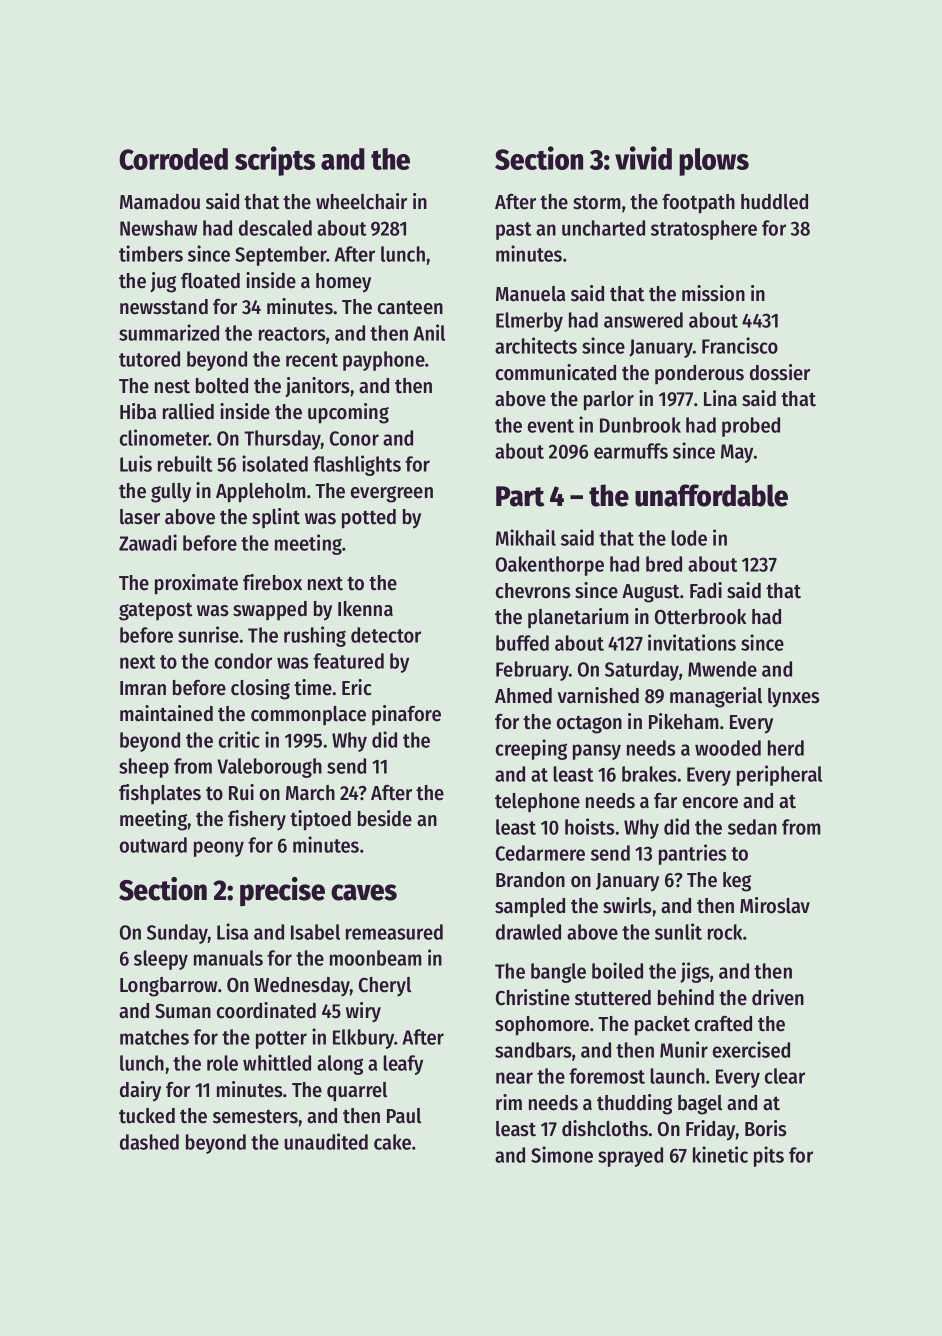 Image resolution: width=942 pixels, height=1336 pixels. I want to click on Ikenna, so click(365, 609).
